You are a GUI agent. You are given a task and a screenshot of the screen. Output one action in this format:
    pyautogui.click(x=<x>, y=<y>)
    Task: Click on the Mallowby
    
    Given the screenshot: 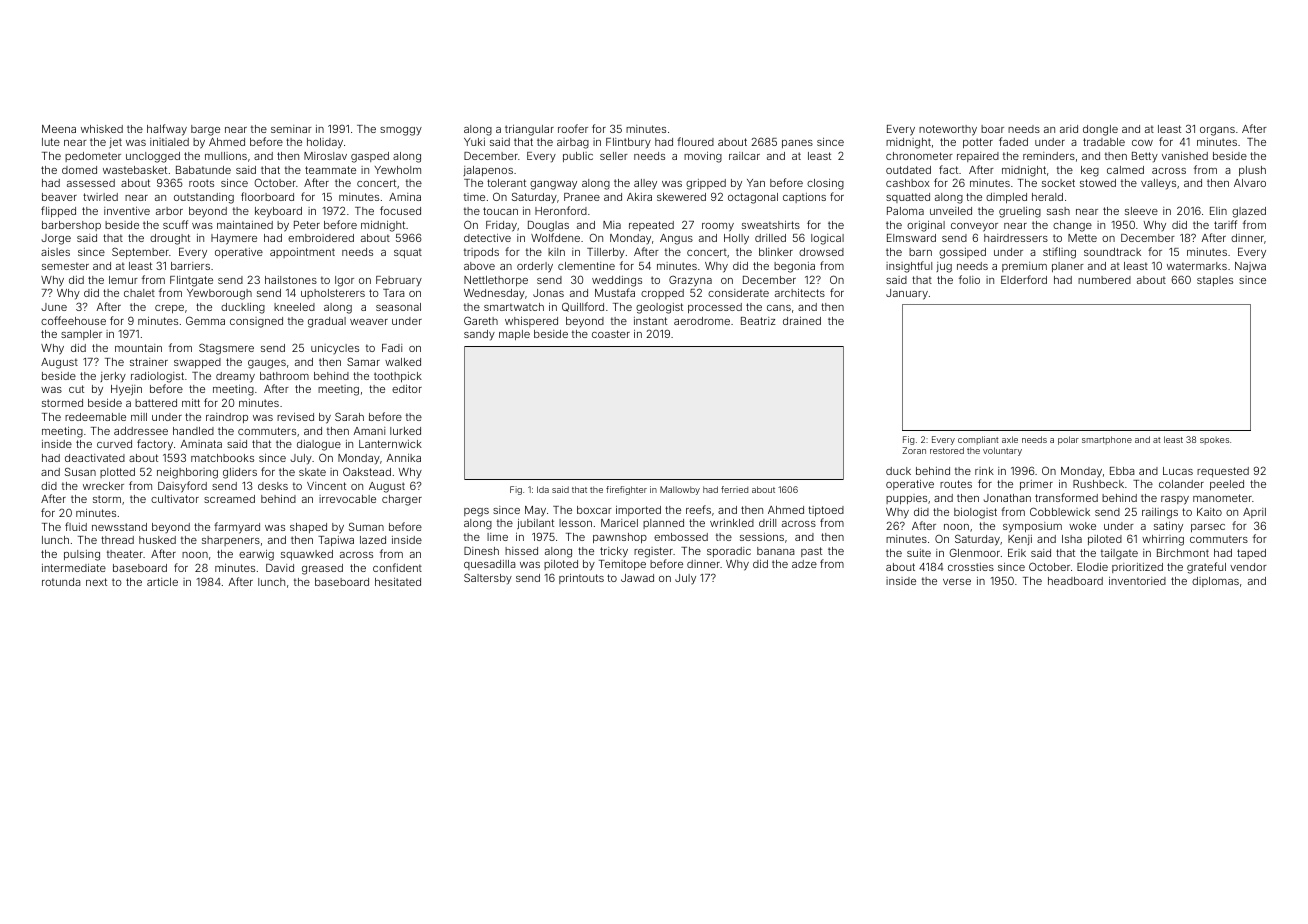 What is the action you would take?
    pyautogui.click(x=680, y=490)
